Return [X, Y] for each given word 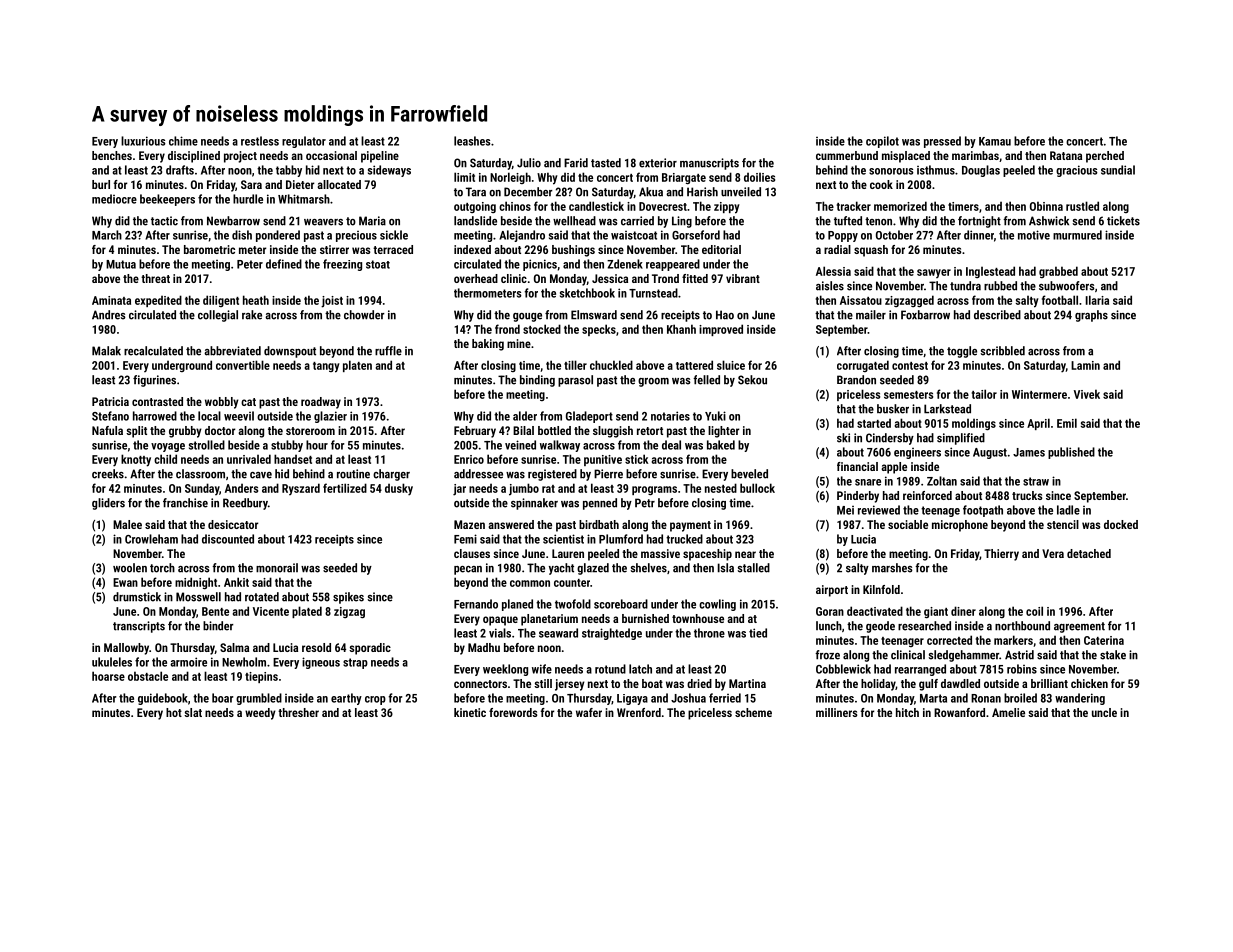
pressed [942, 142]
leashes [472, 141]
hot [174, 712]
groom [653, 382]
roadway [321, 403]
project [240, 157]
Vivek [1087, 394]
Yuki [715, 416]
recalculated [153, 351]
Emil [1067, 423]
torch [162, 568]
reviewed [879, 510]
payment [690, 526]
